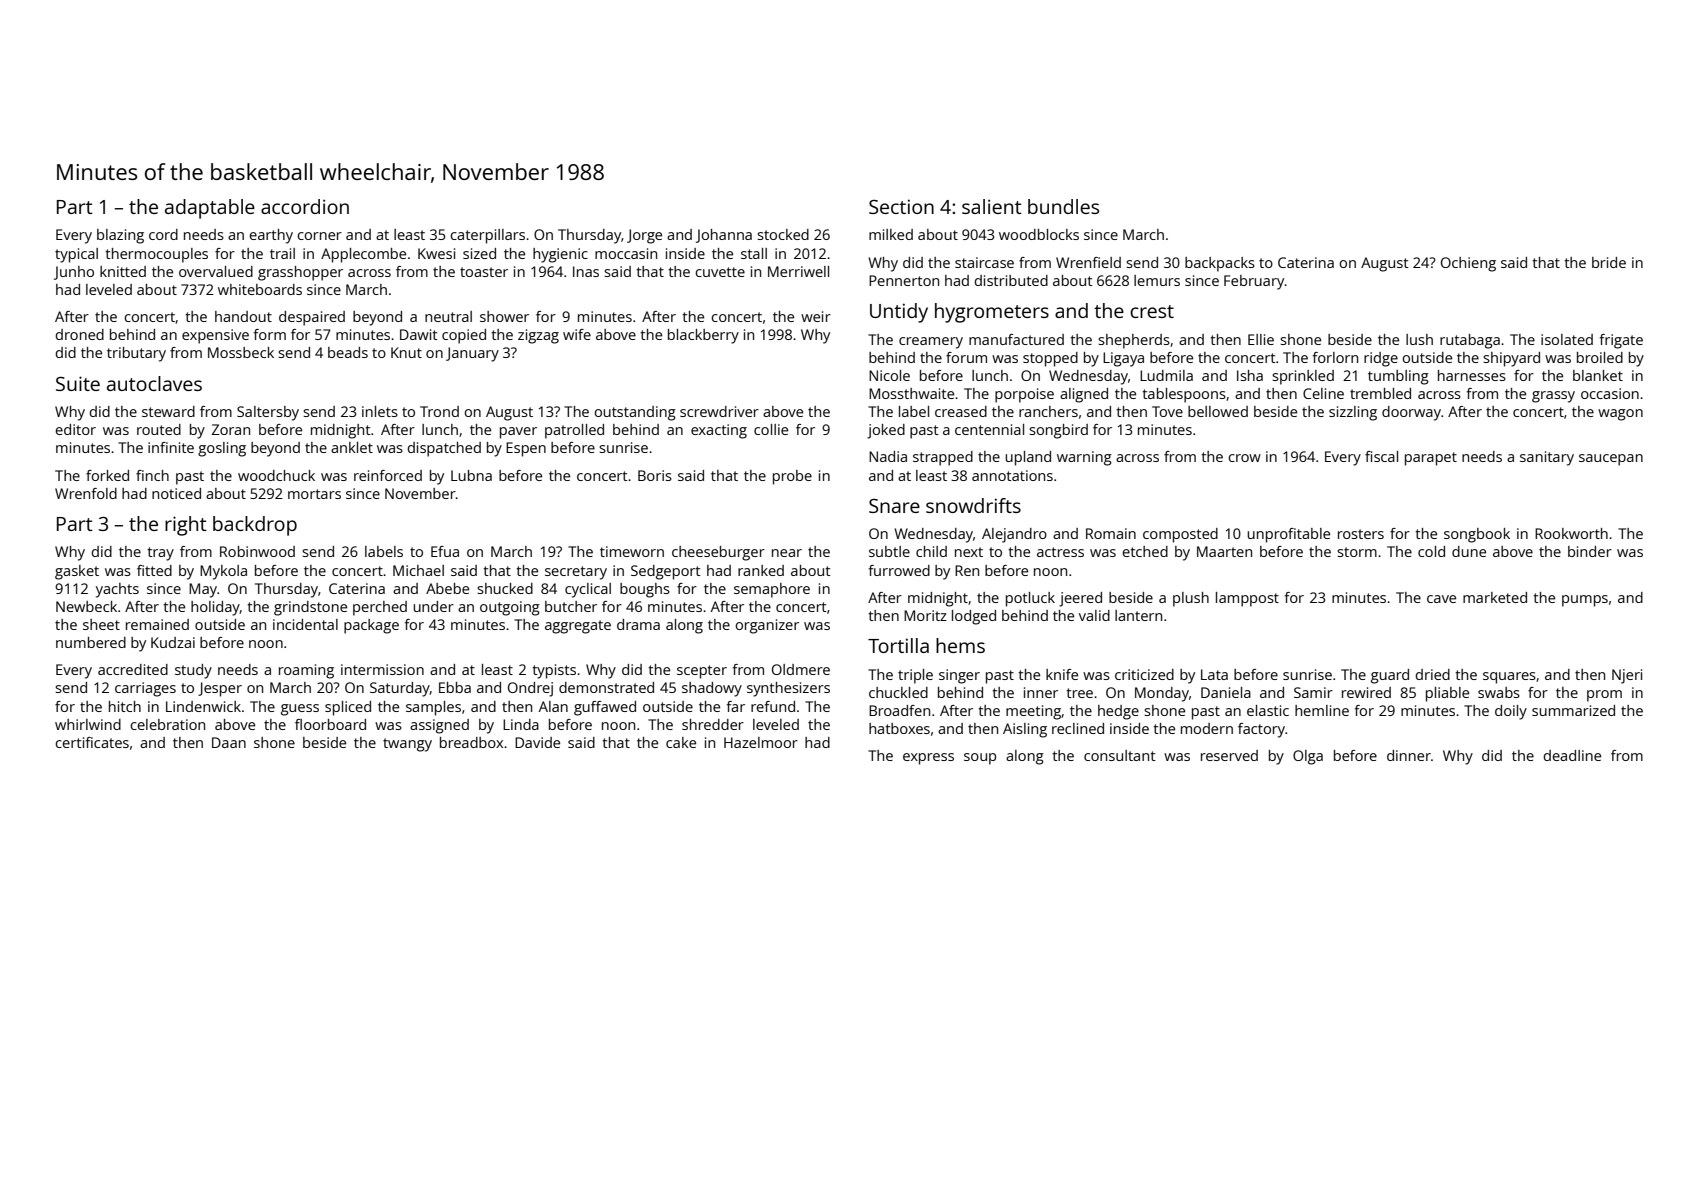 Image resolution: width=1699 pixels, height=1201 pixels. What do you see at coordinates (484, 272) in the screenshot?
I see `toaster` at bounding box center [484, 272].
